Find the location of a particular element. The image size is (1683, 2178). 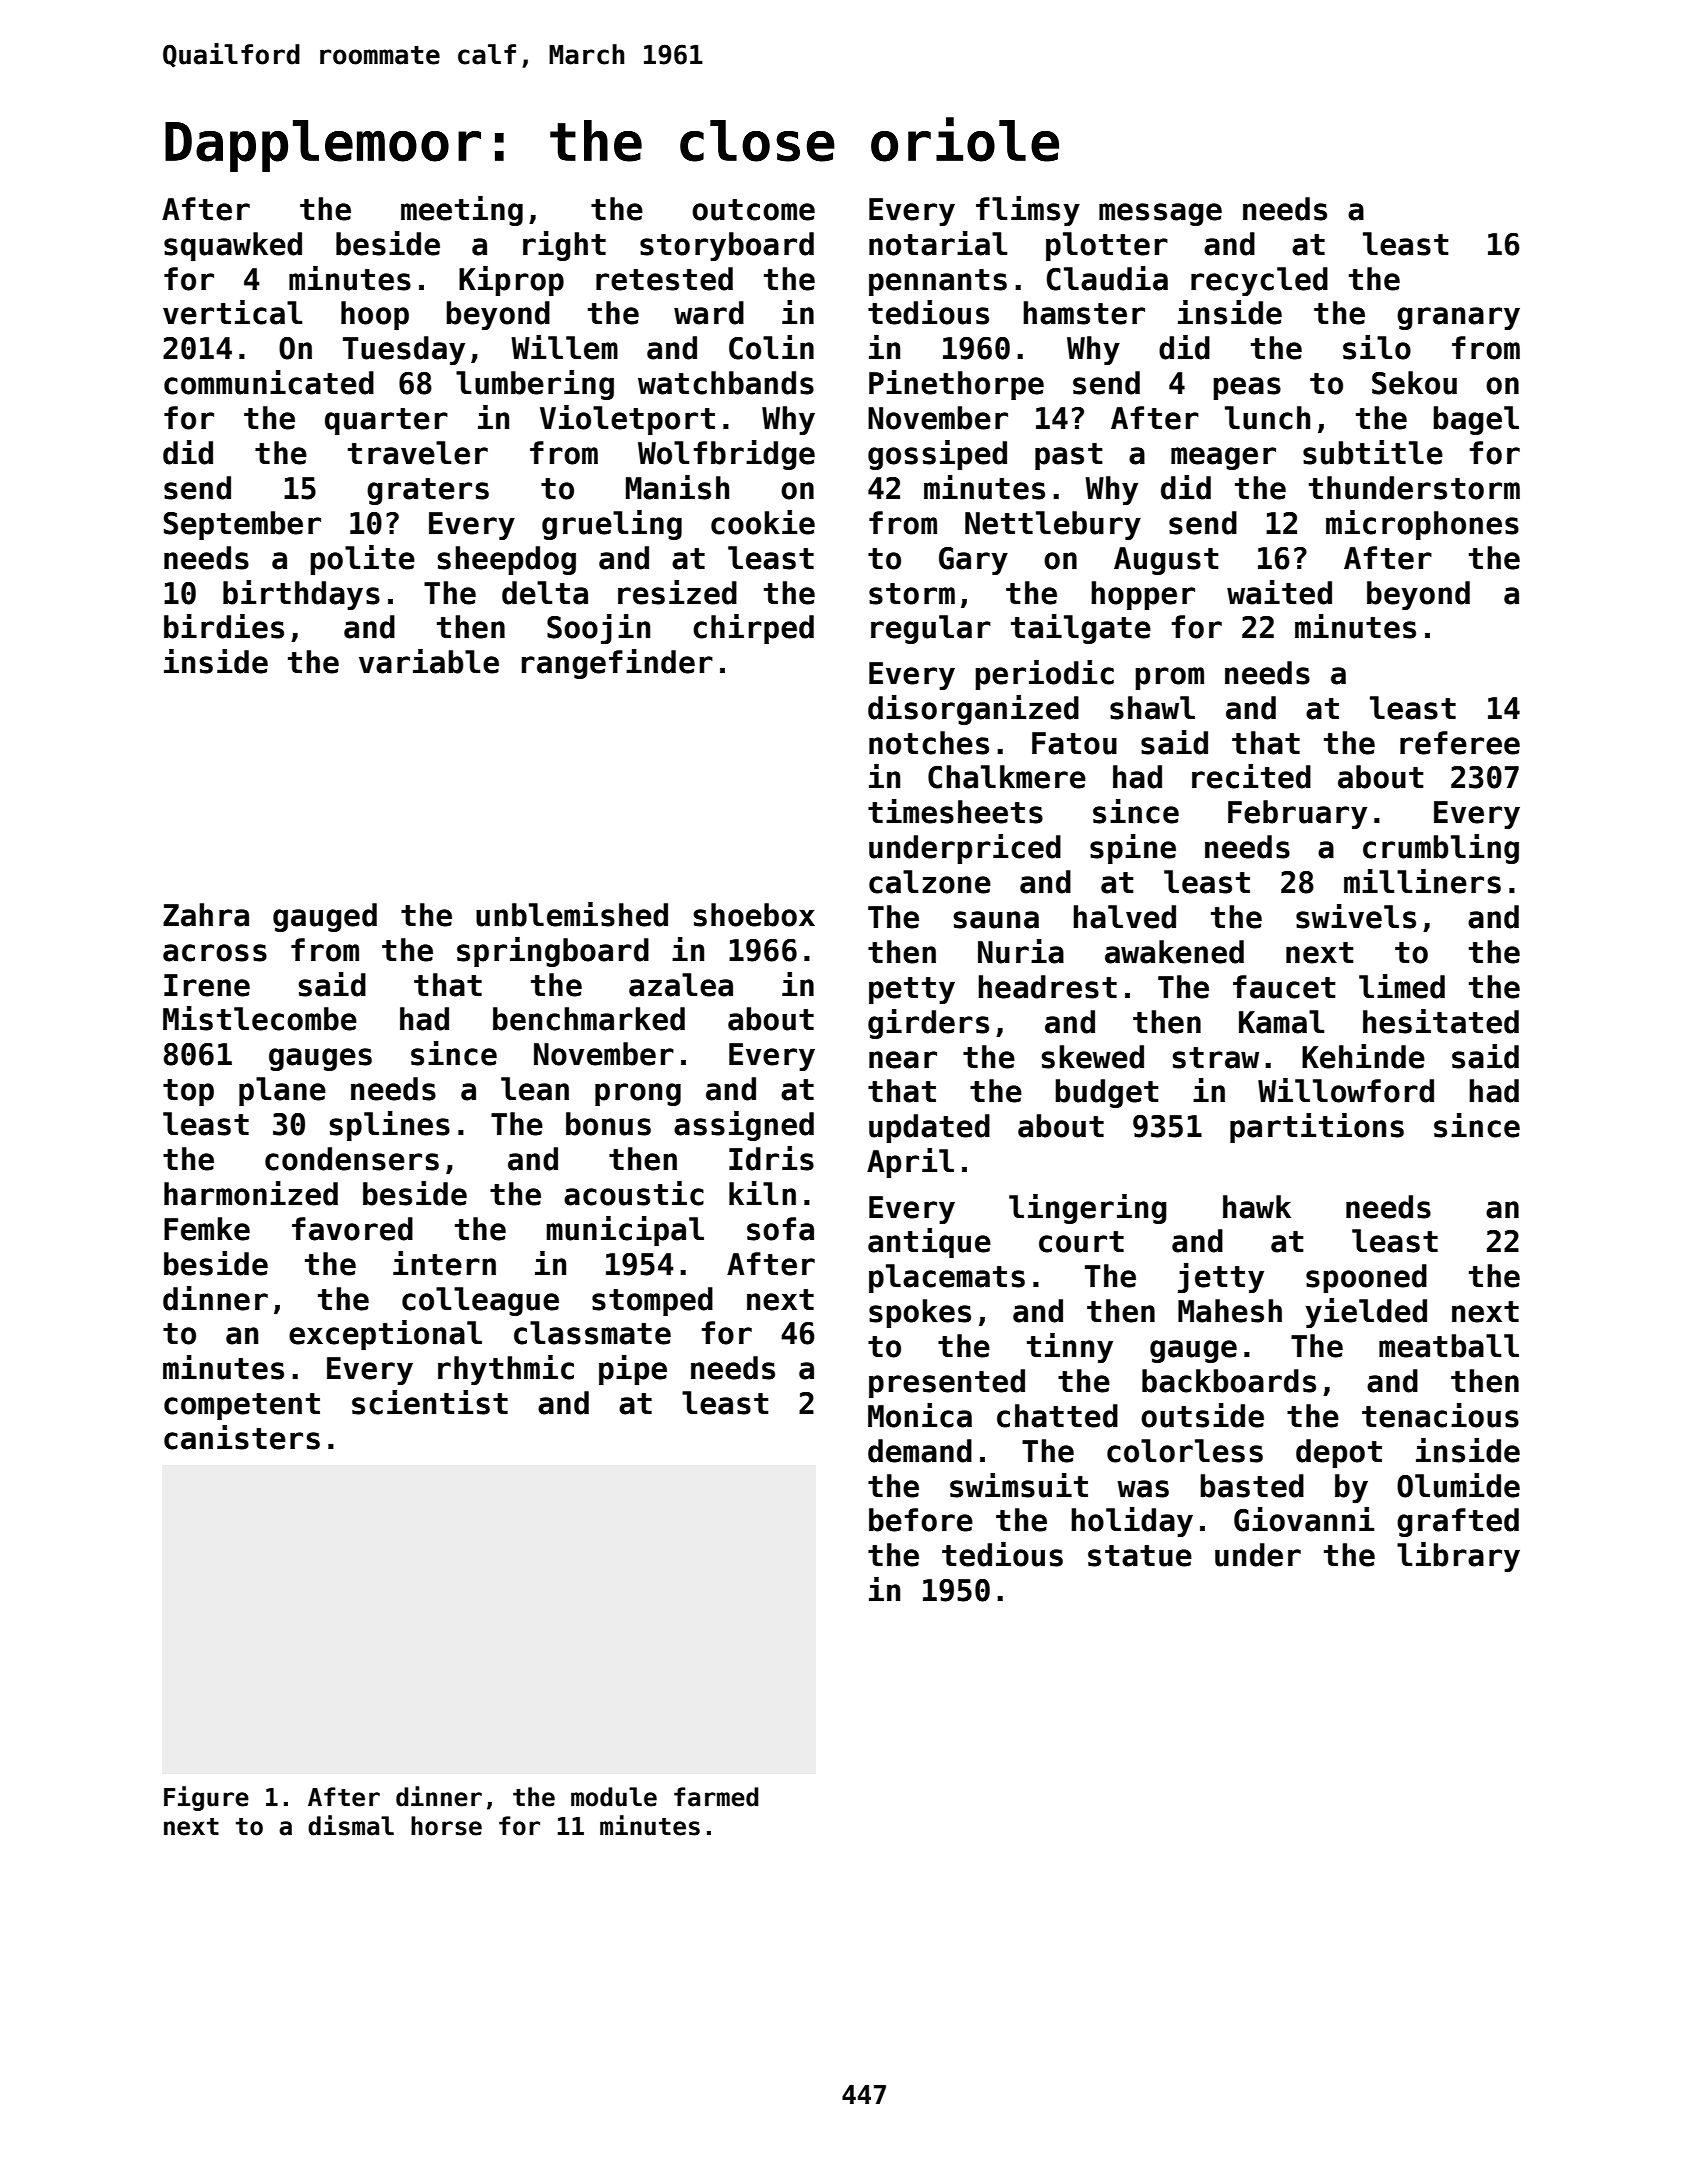

calzone is located at coordinates (930, 882).
